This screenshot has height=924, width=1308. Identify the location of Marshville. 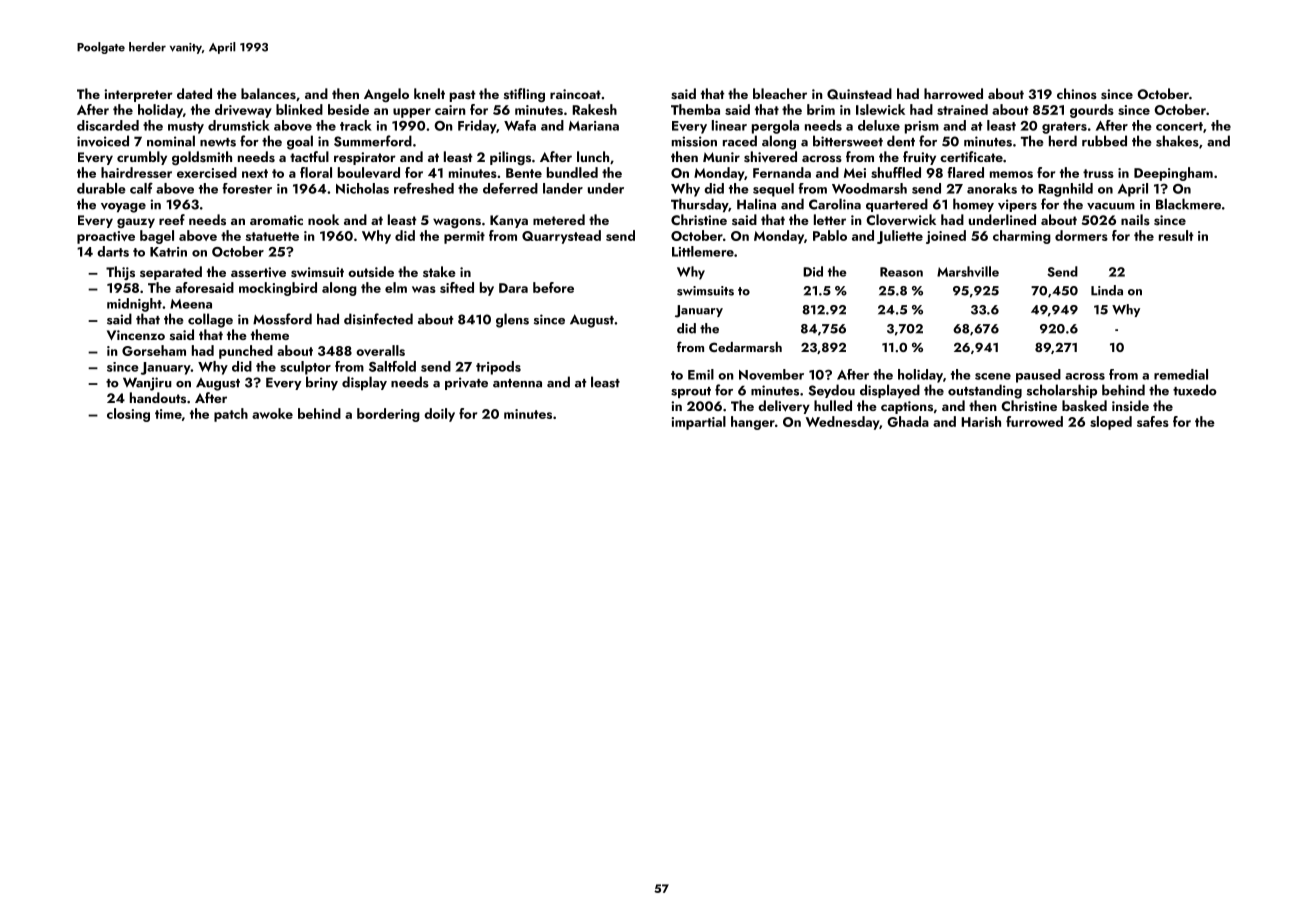
(968, 271).
